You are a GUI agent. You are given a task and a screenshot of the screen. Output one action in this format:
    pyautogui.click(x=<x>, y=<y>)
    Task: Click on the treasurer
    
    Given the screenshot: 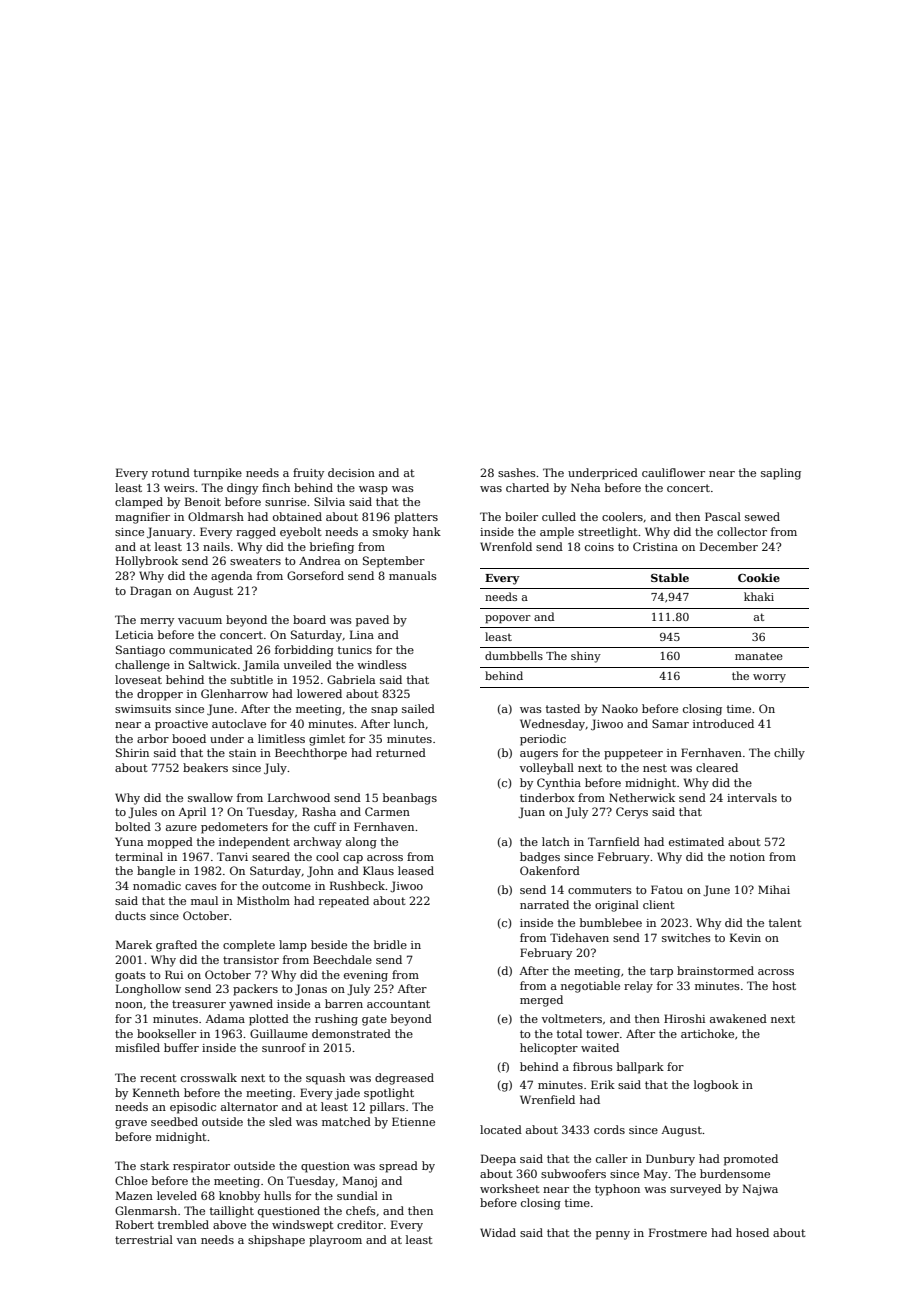 What is the action you would take?
    pyautogui.click(x=199, y=1004)
